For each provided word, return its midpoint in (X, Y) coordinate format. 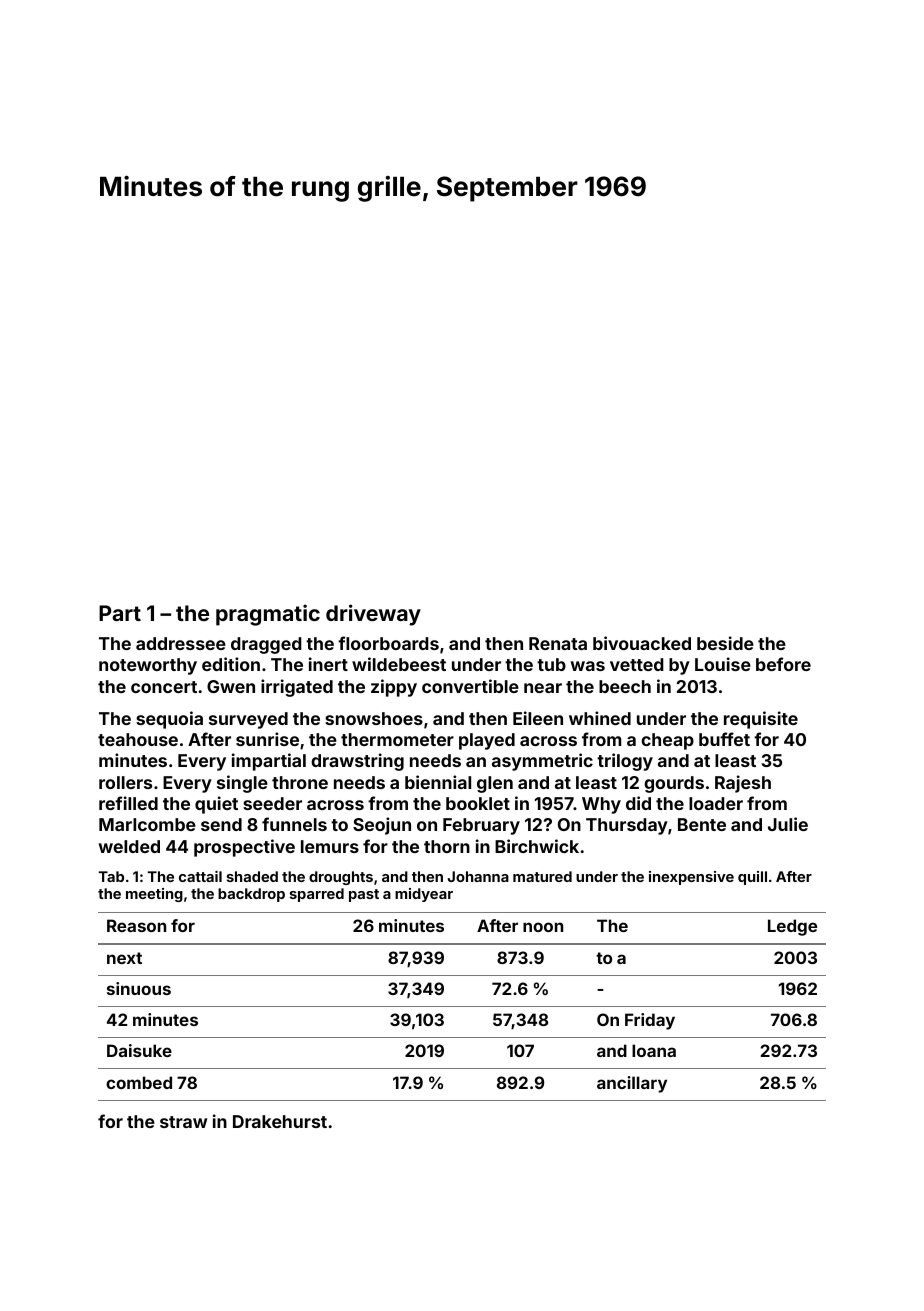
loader (716, 803)
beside (725, 643)
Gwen (231, 686)
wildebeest (399, 664)
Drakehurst (280, 1121)
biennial (438, 782)
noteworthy (148, 666)
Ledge (792, 927)
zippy (394, 688)
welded (129, 846)
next (124, 958)
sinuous (139, 988)
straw (183, 1122)
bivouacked (642, 643)
